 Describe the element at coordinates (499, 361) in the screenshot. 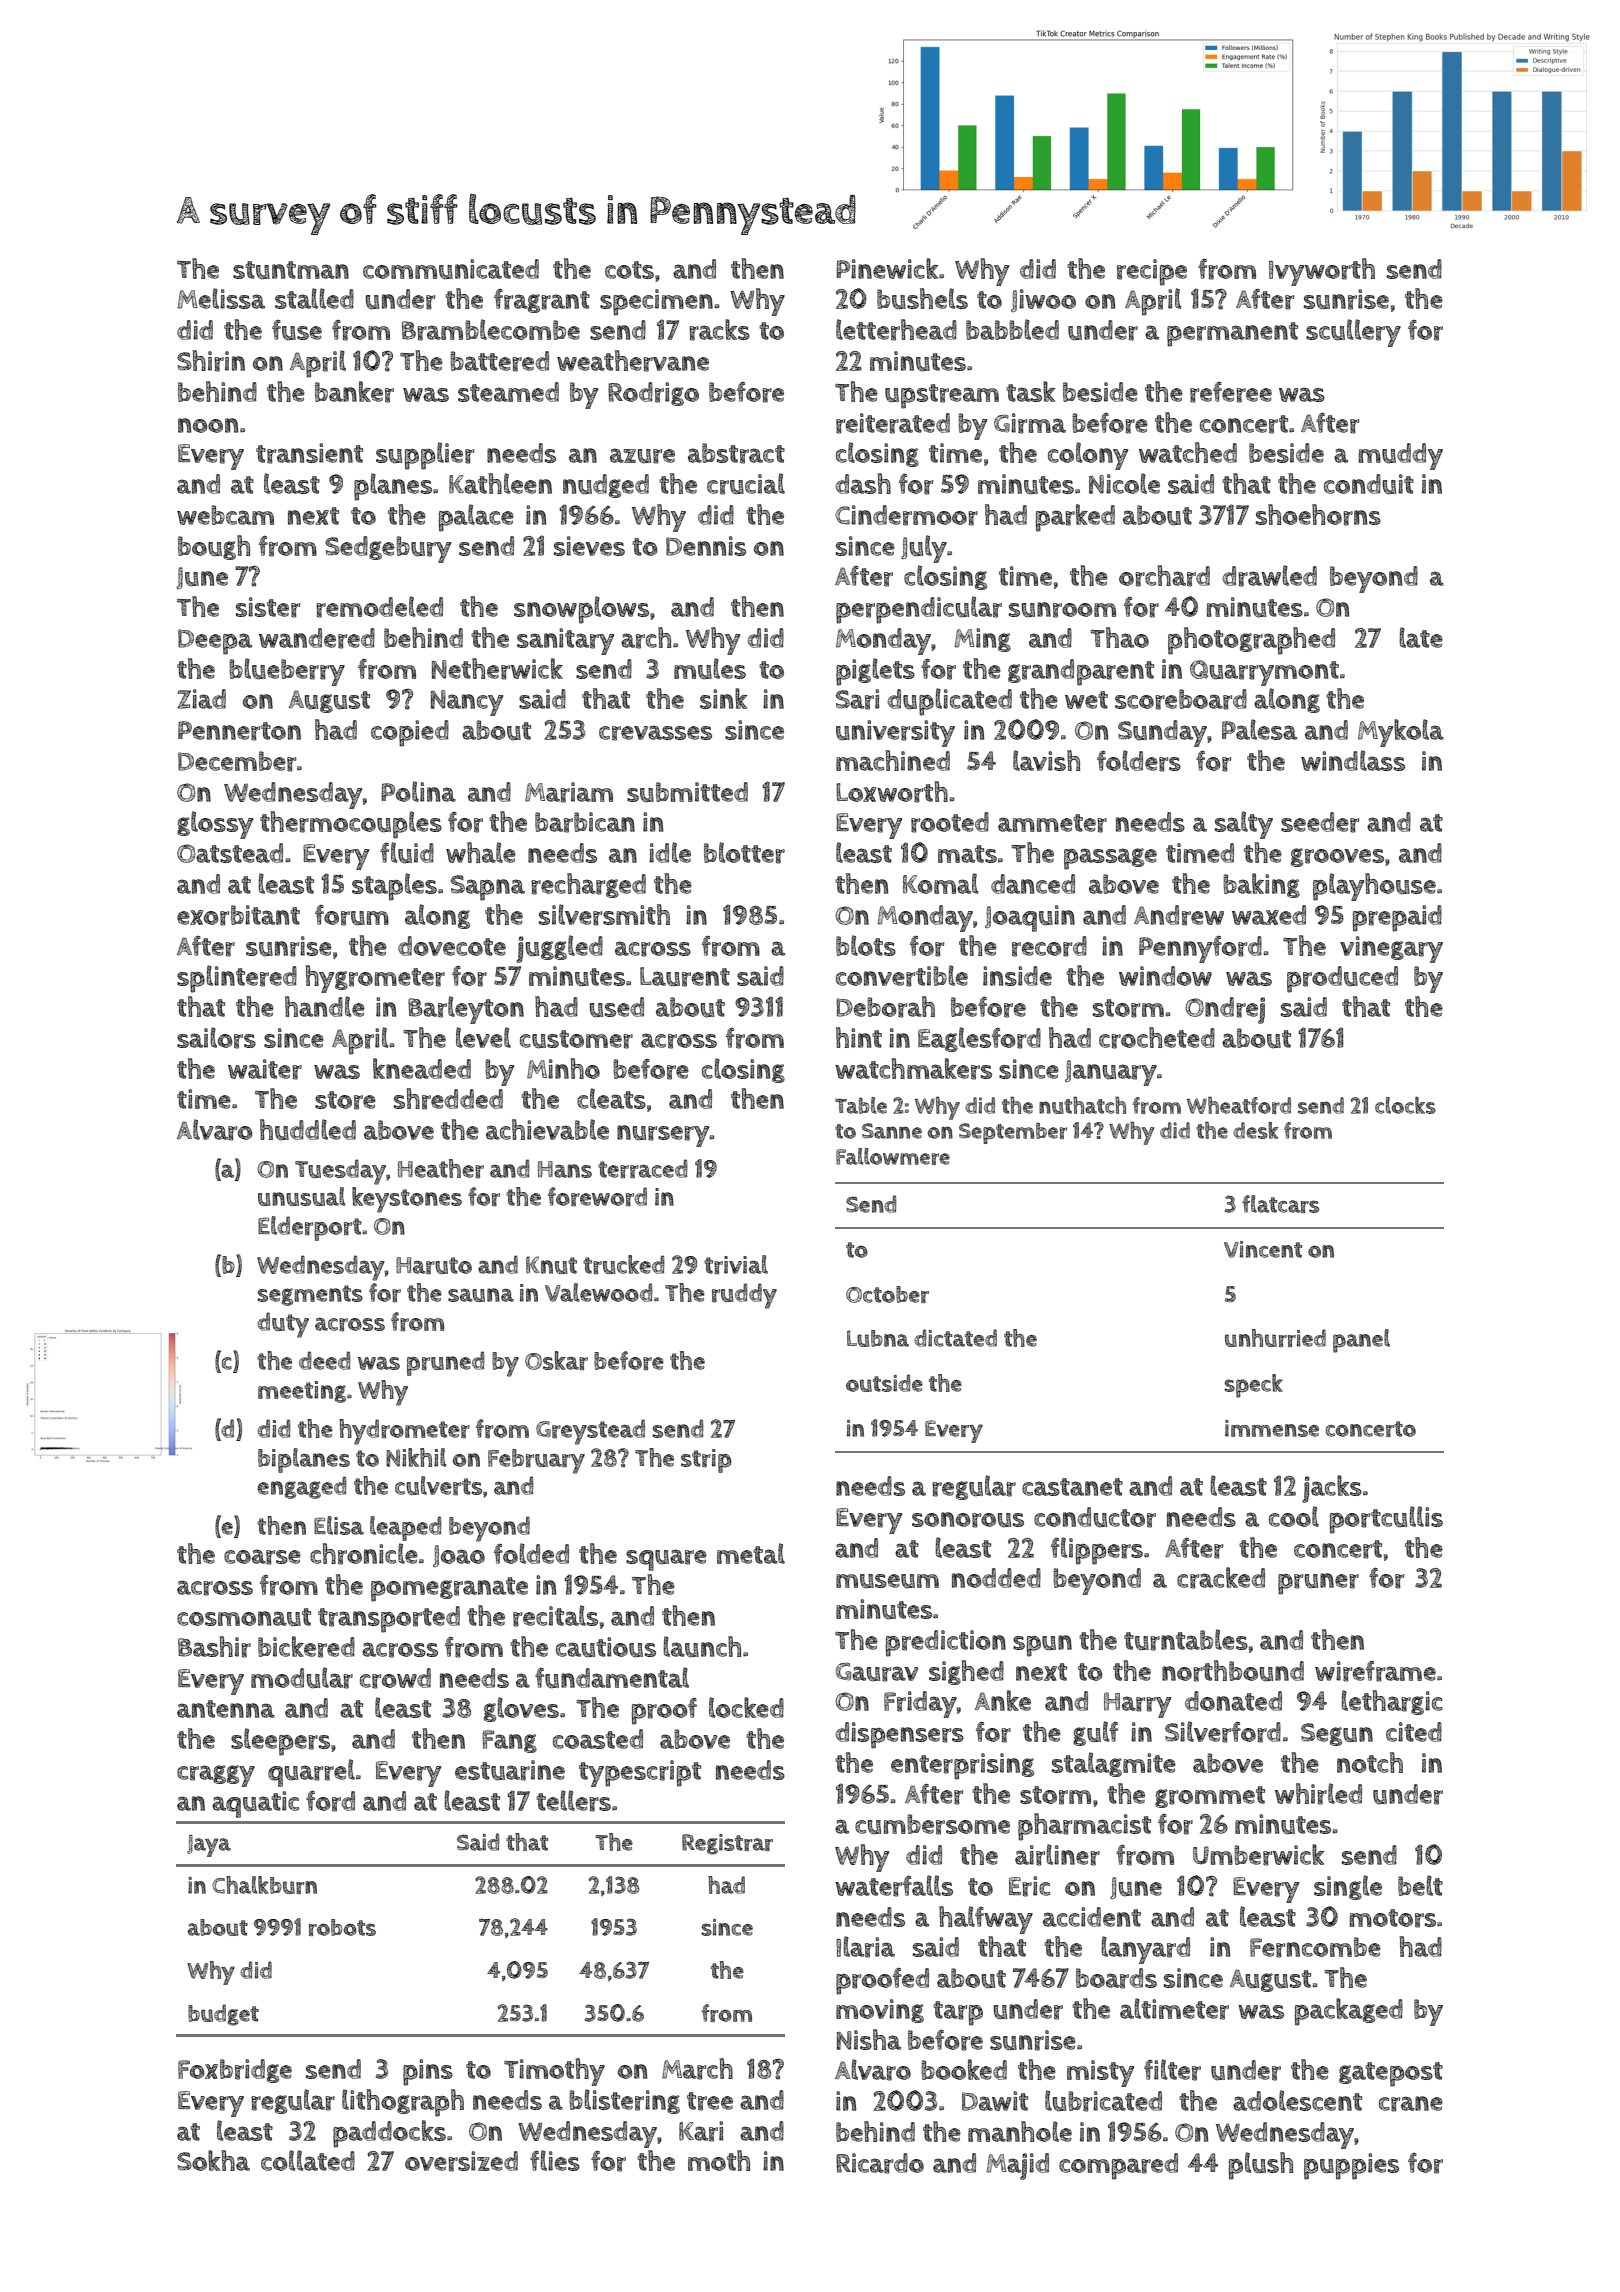

I see `battered` at that location.
